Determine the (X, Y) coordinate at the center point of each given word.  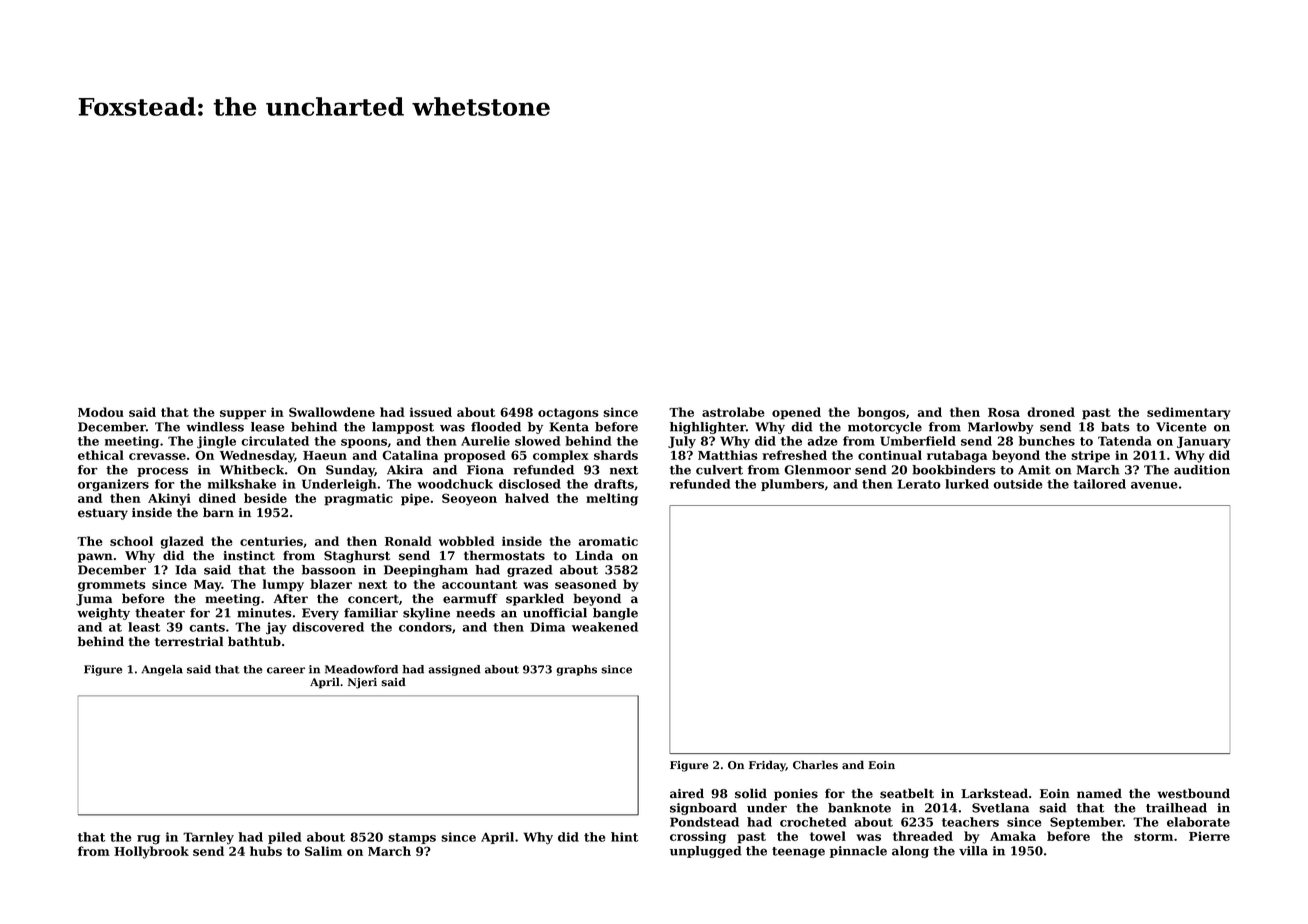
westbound (1193, 793)
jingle (216, 442)
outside (1017, 484)
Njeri (362, 683)
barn (218, 512)
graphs (576, 670)
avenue (1154, 485)
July (682, 442)
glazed (182, 542)
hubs (266, 851)
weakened (605, 627)
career (286, 670)
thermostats (504, 555)
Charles (815, 765)
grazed (530, 571)
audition (1202, 470)
